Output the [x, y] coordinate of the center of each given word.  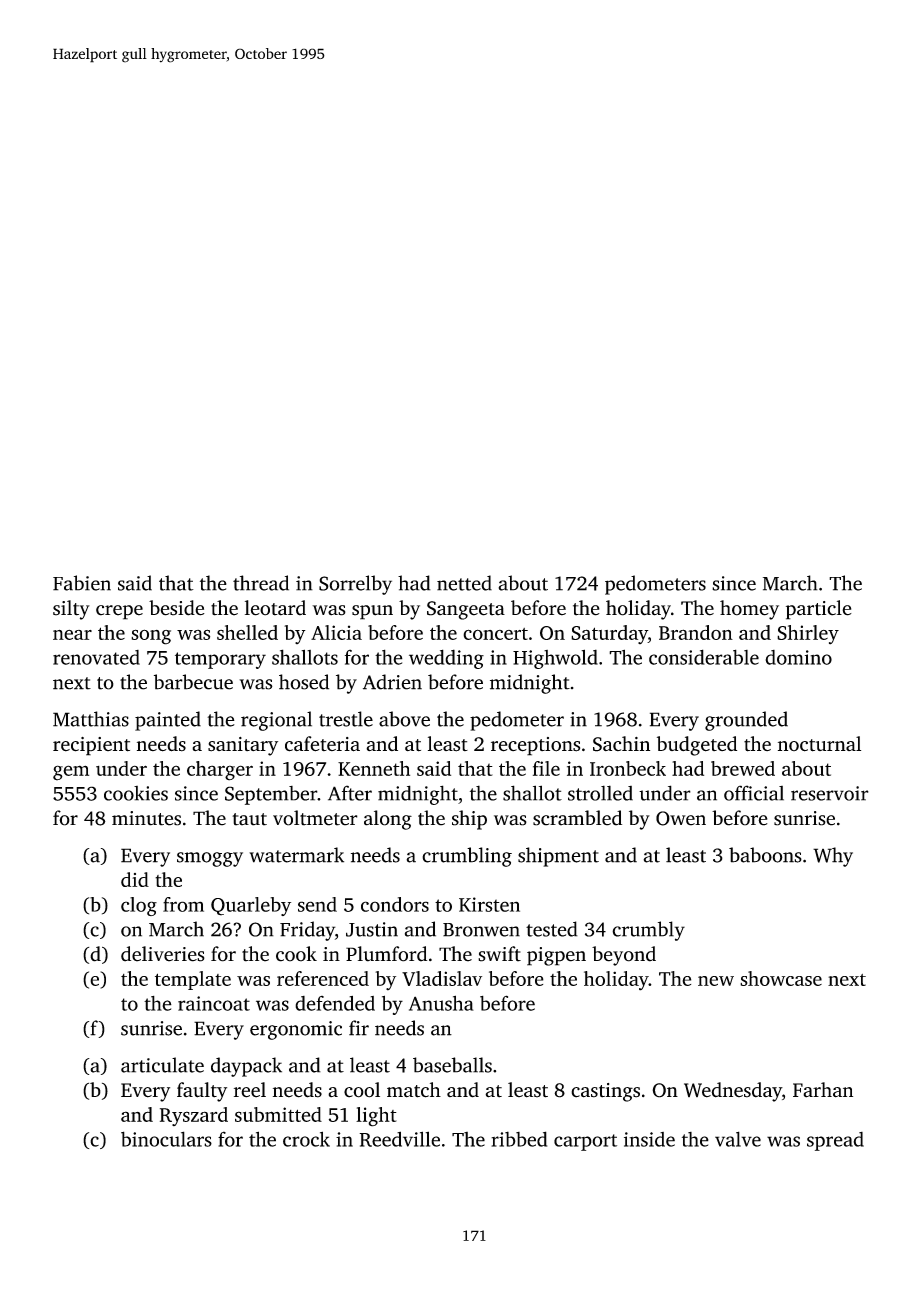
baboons [765, 855]
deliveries [163, 954]
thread [261, 583]
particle [819, 610]
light [376, 1117]
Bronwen [481, 930]
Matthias [91, 719]
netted [464, 583]
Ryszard [194, 1116]
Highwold [555, 659]
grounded [746, 721]
